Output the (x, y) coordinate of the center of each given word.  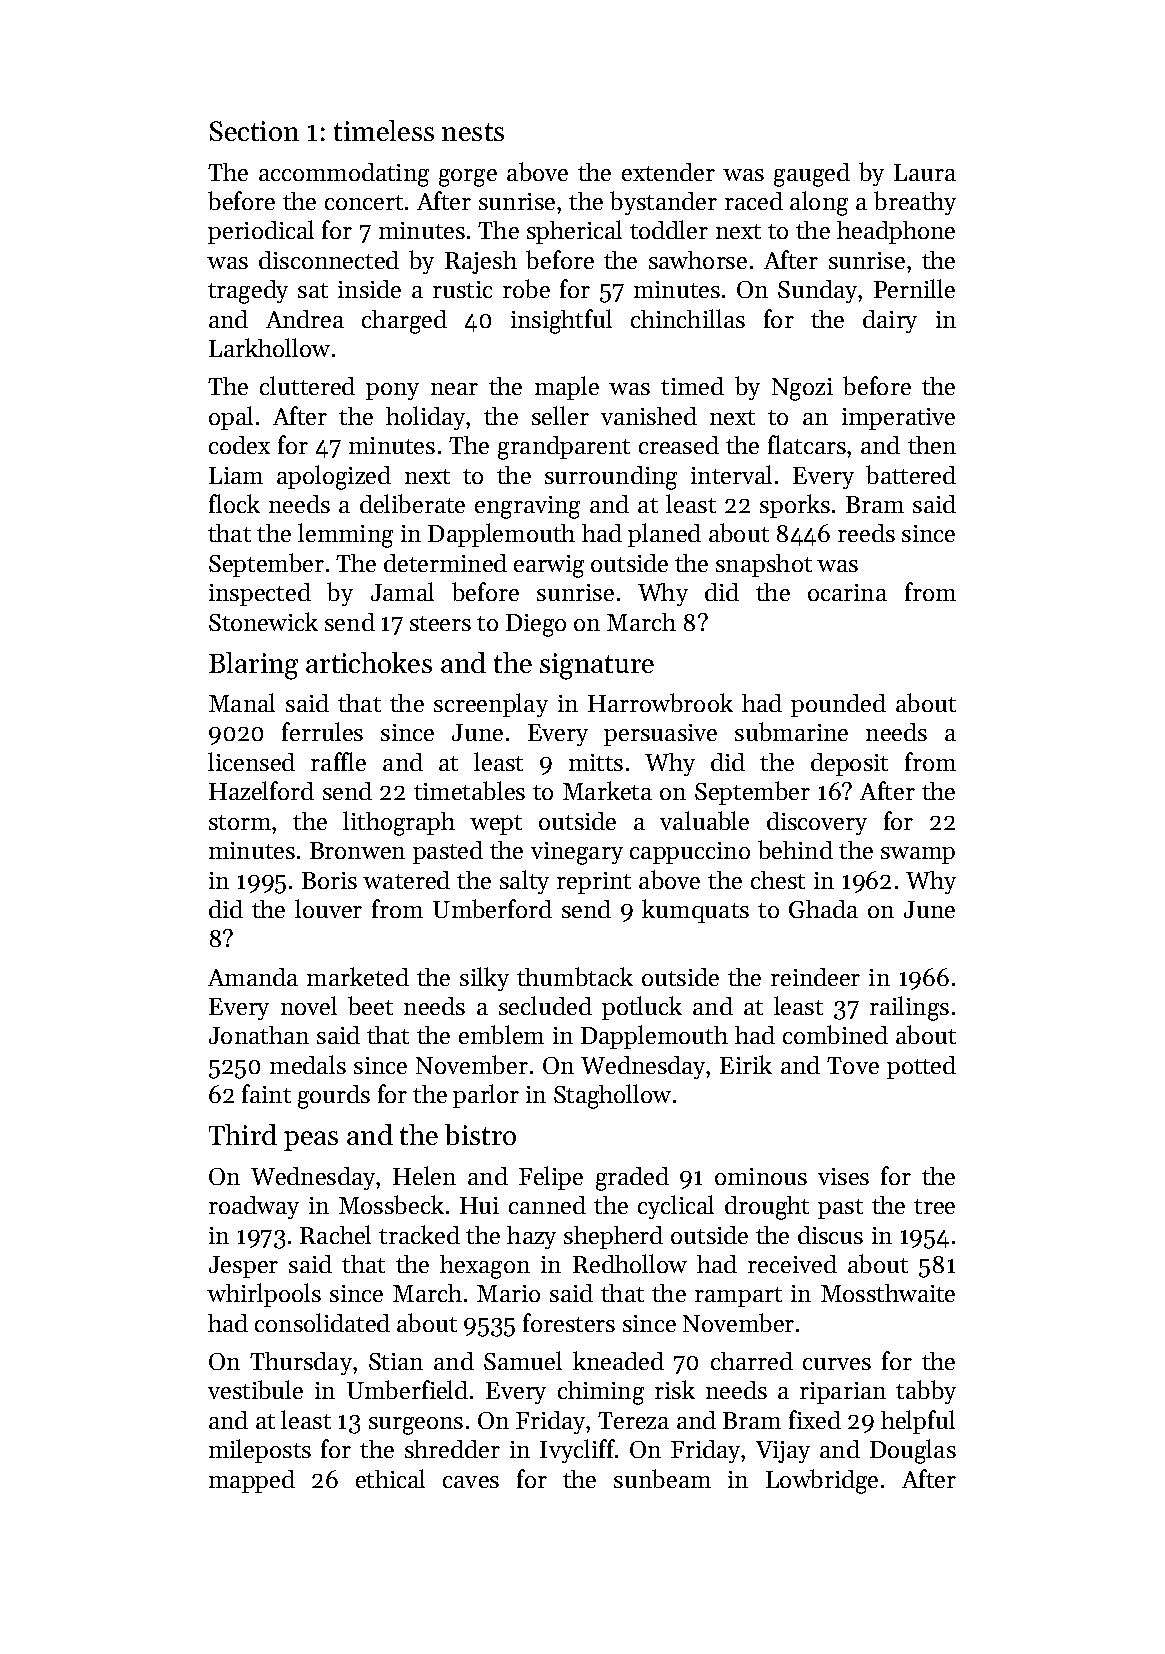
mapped (252, 1481)
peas (311, 1141)
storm (240, 822)
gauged (812, 175)
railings (909, 1008)
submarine (791, 731)
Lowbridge (822, 1481)
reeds (866, 533)
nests (473, 132)
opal (231, 418)
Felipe (551, 1178)
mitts (596, 762)
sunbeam (662, 1478)
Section (254, 131)
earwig (549, 566)
